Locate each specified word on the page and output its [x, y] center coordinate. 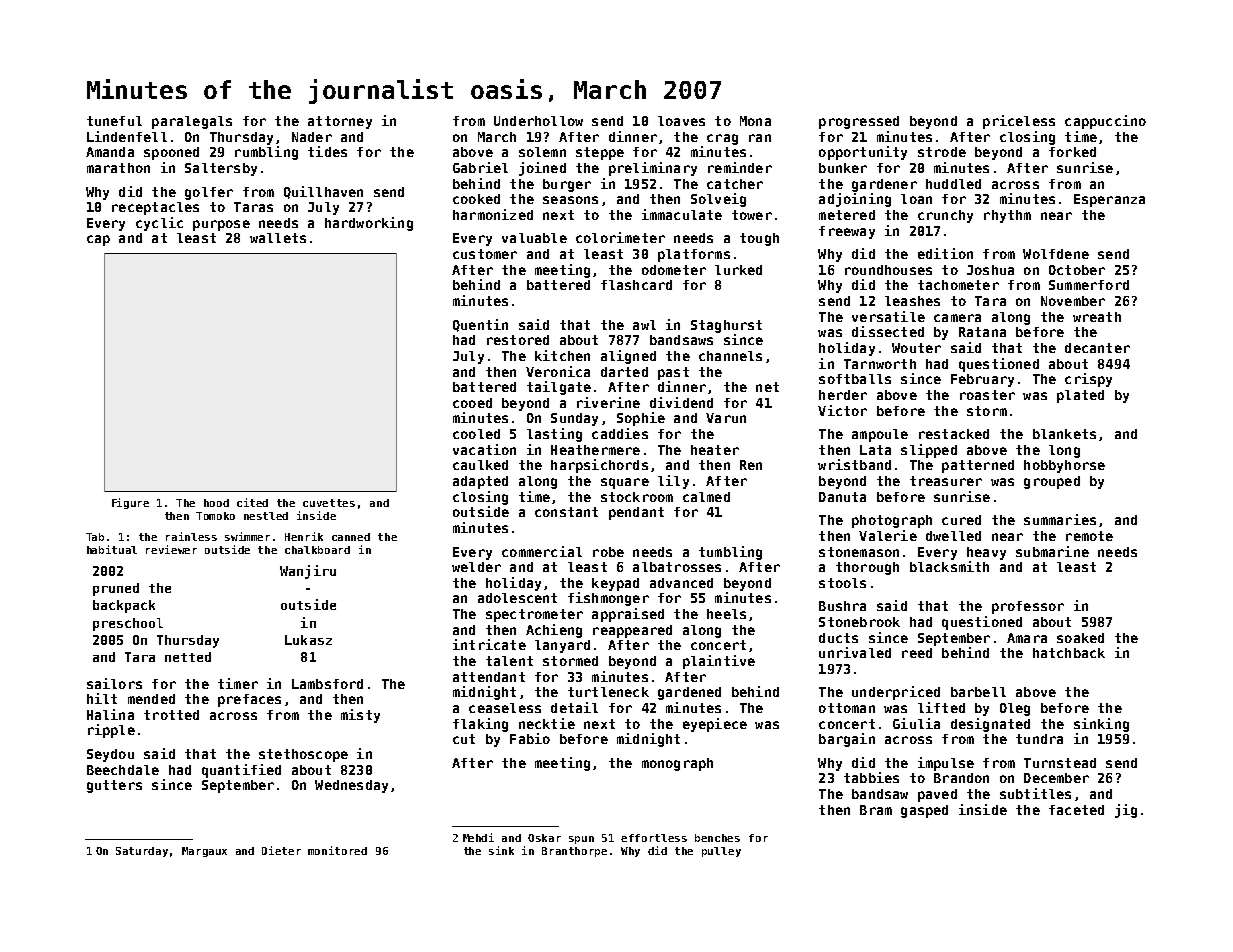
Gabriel [480, 167]
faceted [1076, 810]
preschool [128, 624]
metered [847, 215]
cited [252, 502]
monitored [337, 850]
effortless [654, 838]
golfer [209, 193]
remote [1089, 536]
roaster [987, 395]
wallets [278, 238]
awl [644, 325]
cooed [472, 403]
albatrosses [677, 567]
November [1073, 301]
